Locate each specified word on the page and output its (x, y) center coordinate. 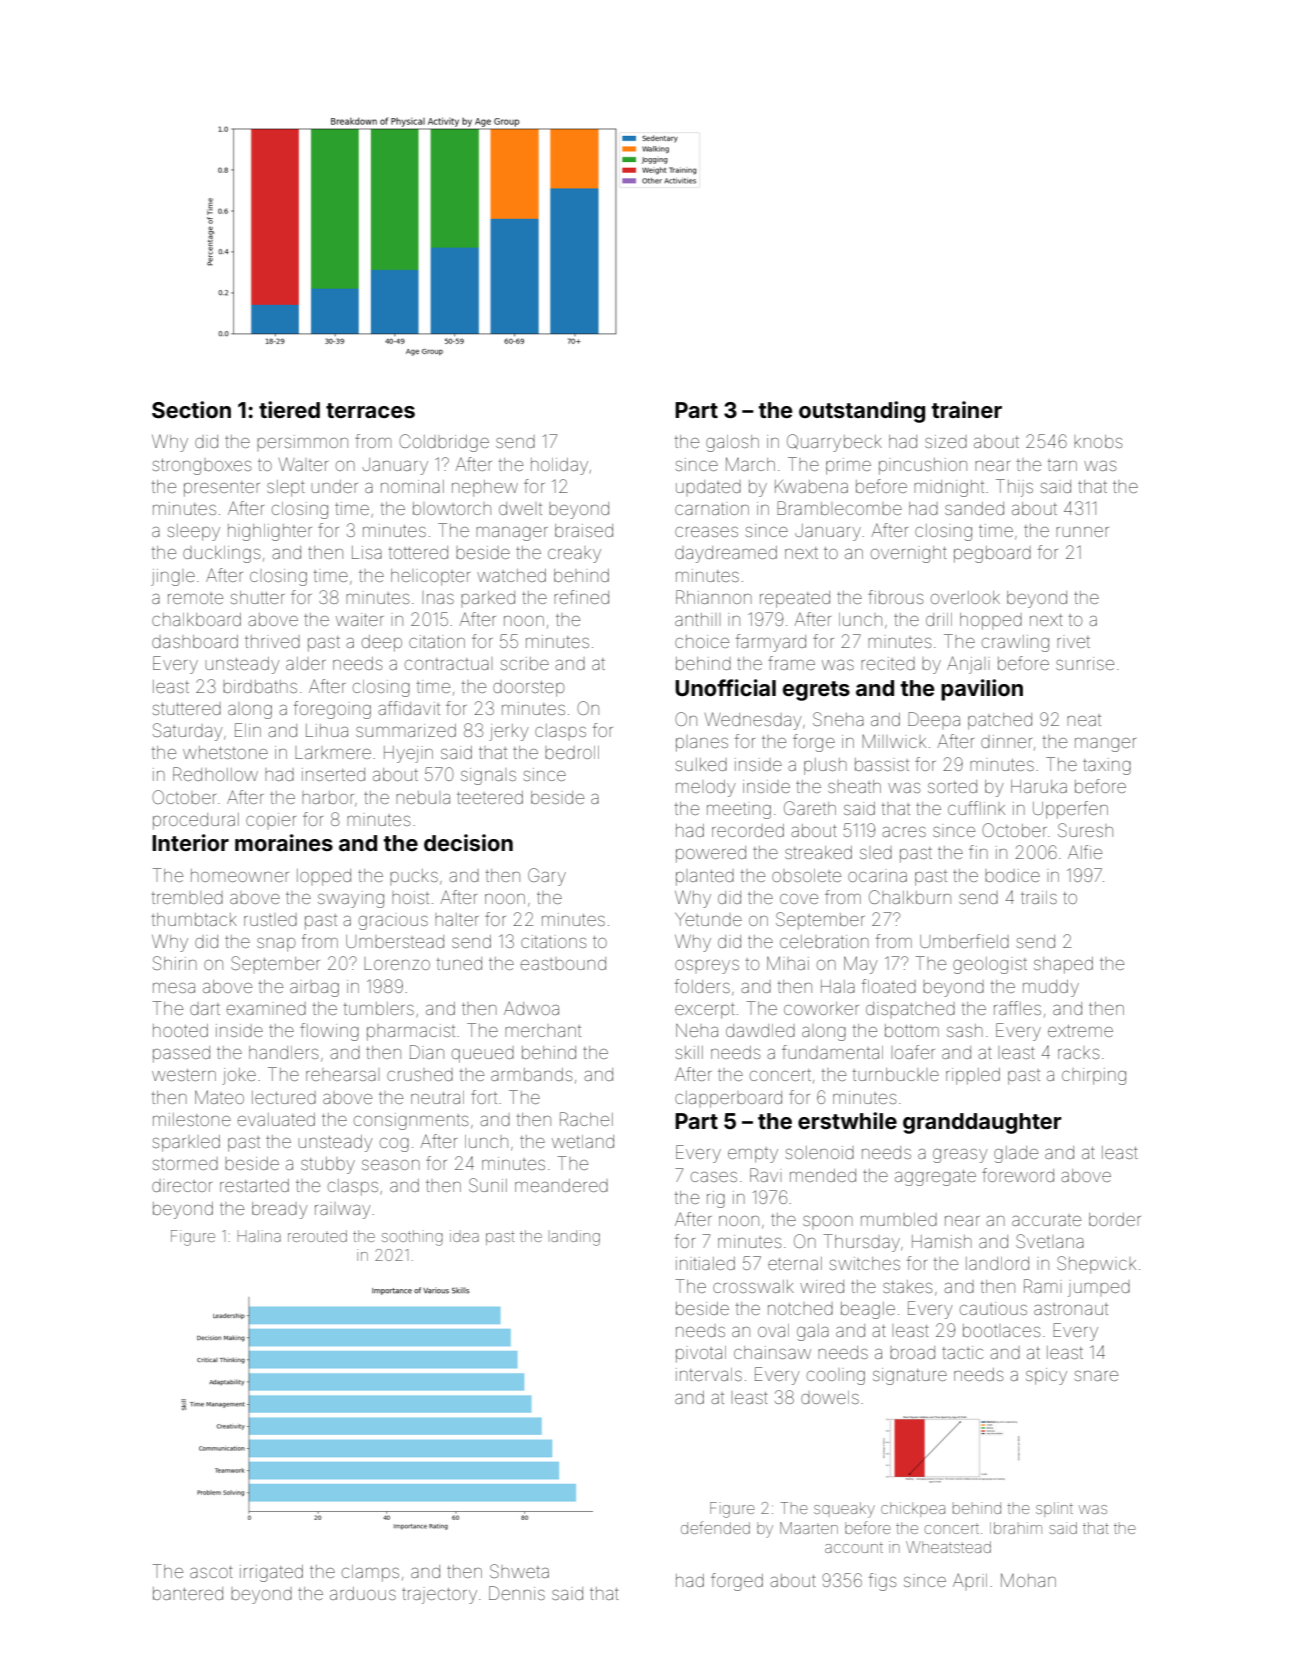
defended (715, 1527)
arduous (363, 1593)
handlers (283, 1052)
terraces (370, 410)
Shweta (519, 1571)
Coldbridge (444, 443)
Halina (259, 1236)
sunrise (1085, 663)
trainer (967, 409)
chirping (1094, 1076)
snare (1096, 1376)
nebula (423, 797)
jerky (509, 732)
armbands (531, 1074)
